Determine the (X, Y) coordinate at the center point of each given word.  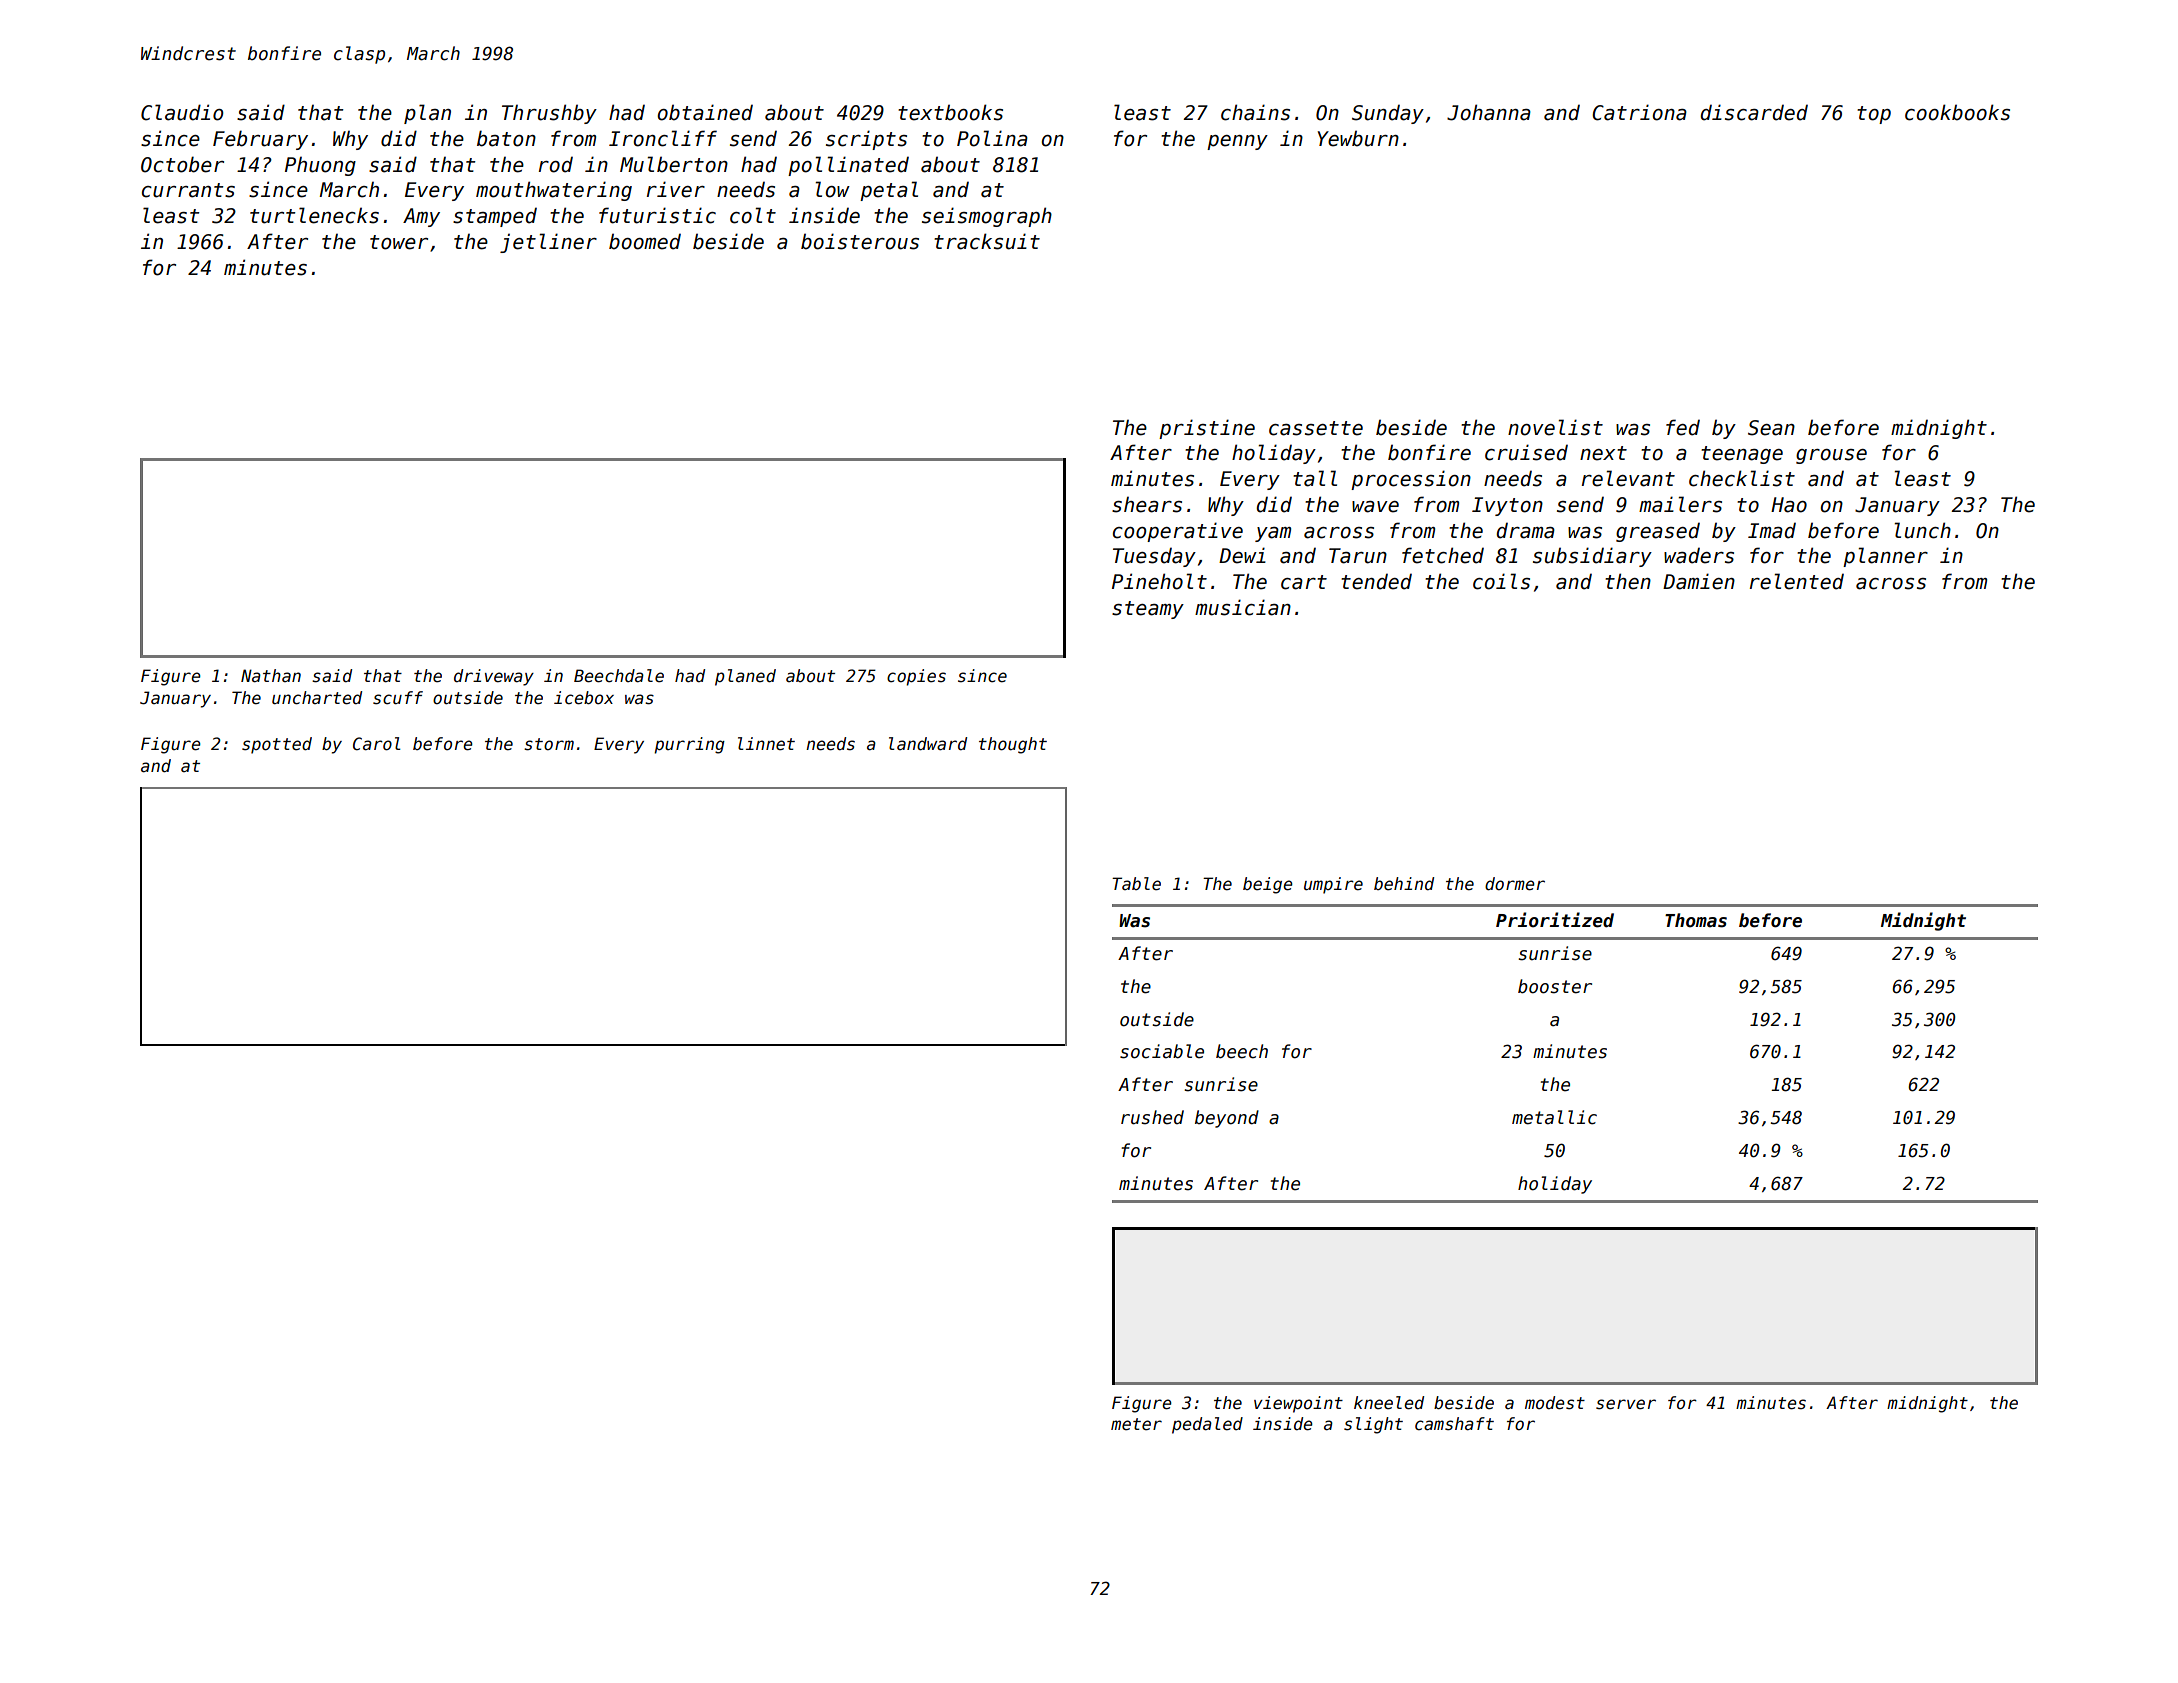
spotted (277, 745)
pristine (1207, 429)
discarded (1754, 112)
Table (1136, 884)
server (1626, 1404)
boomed (645, 241)
